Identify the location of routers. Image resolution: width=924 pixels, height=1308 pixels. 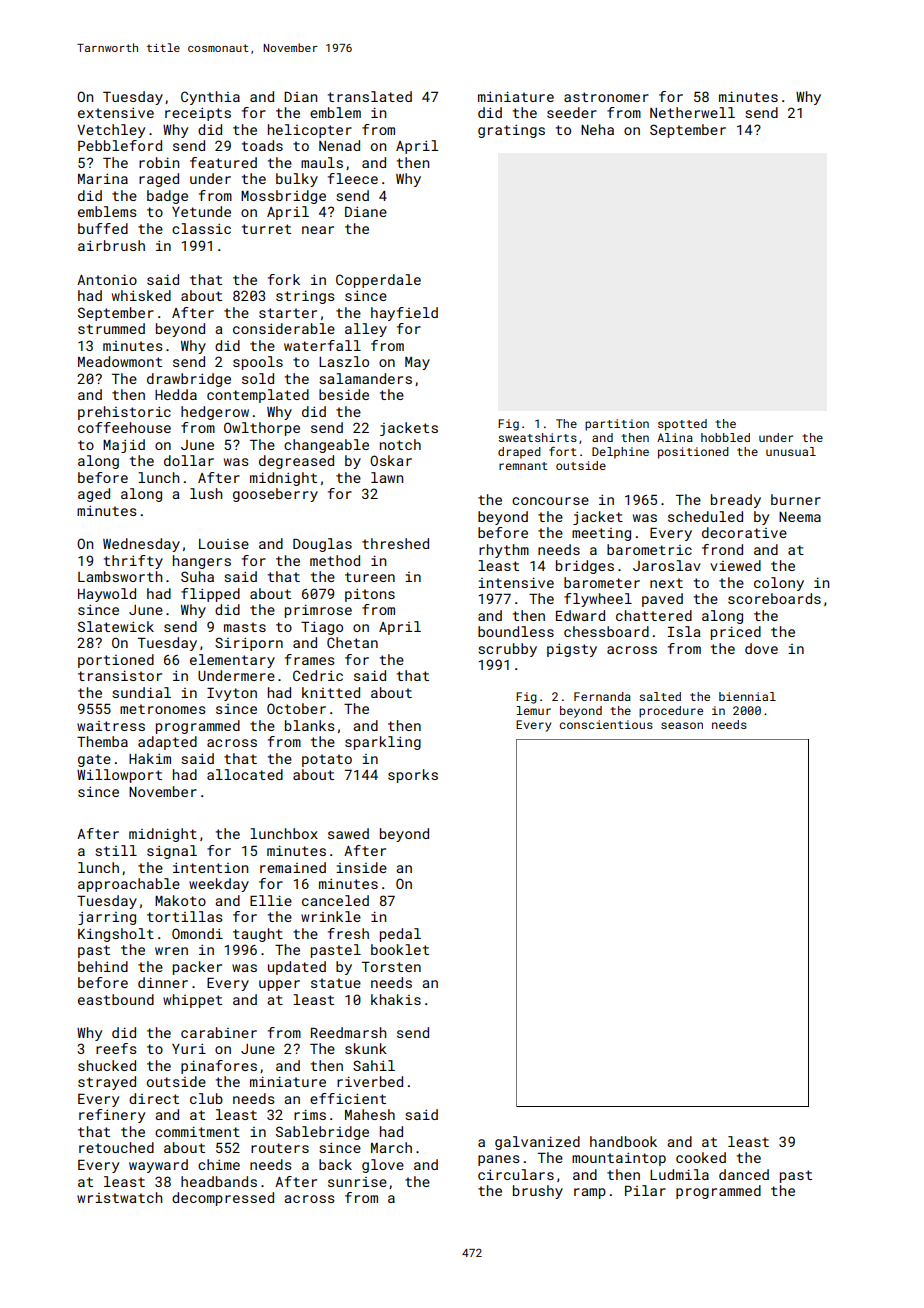
(280, 1148).
